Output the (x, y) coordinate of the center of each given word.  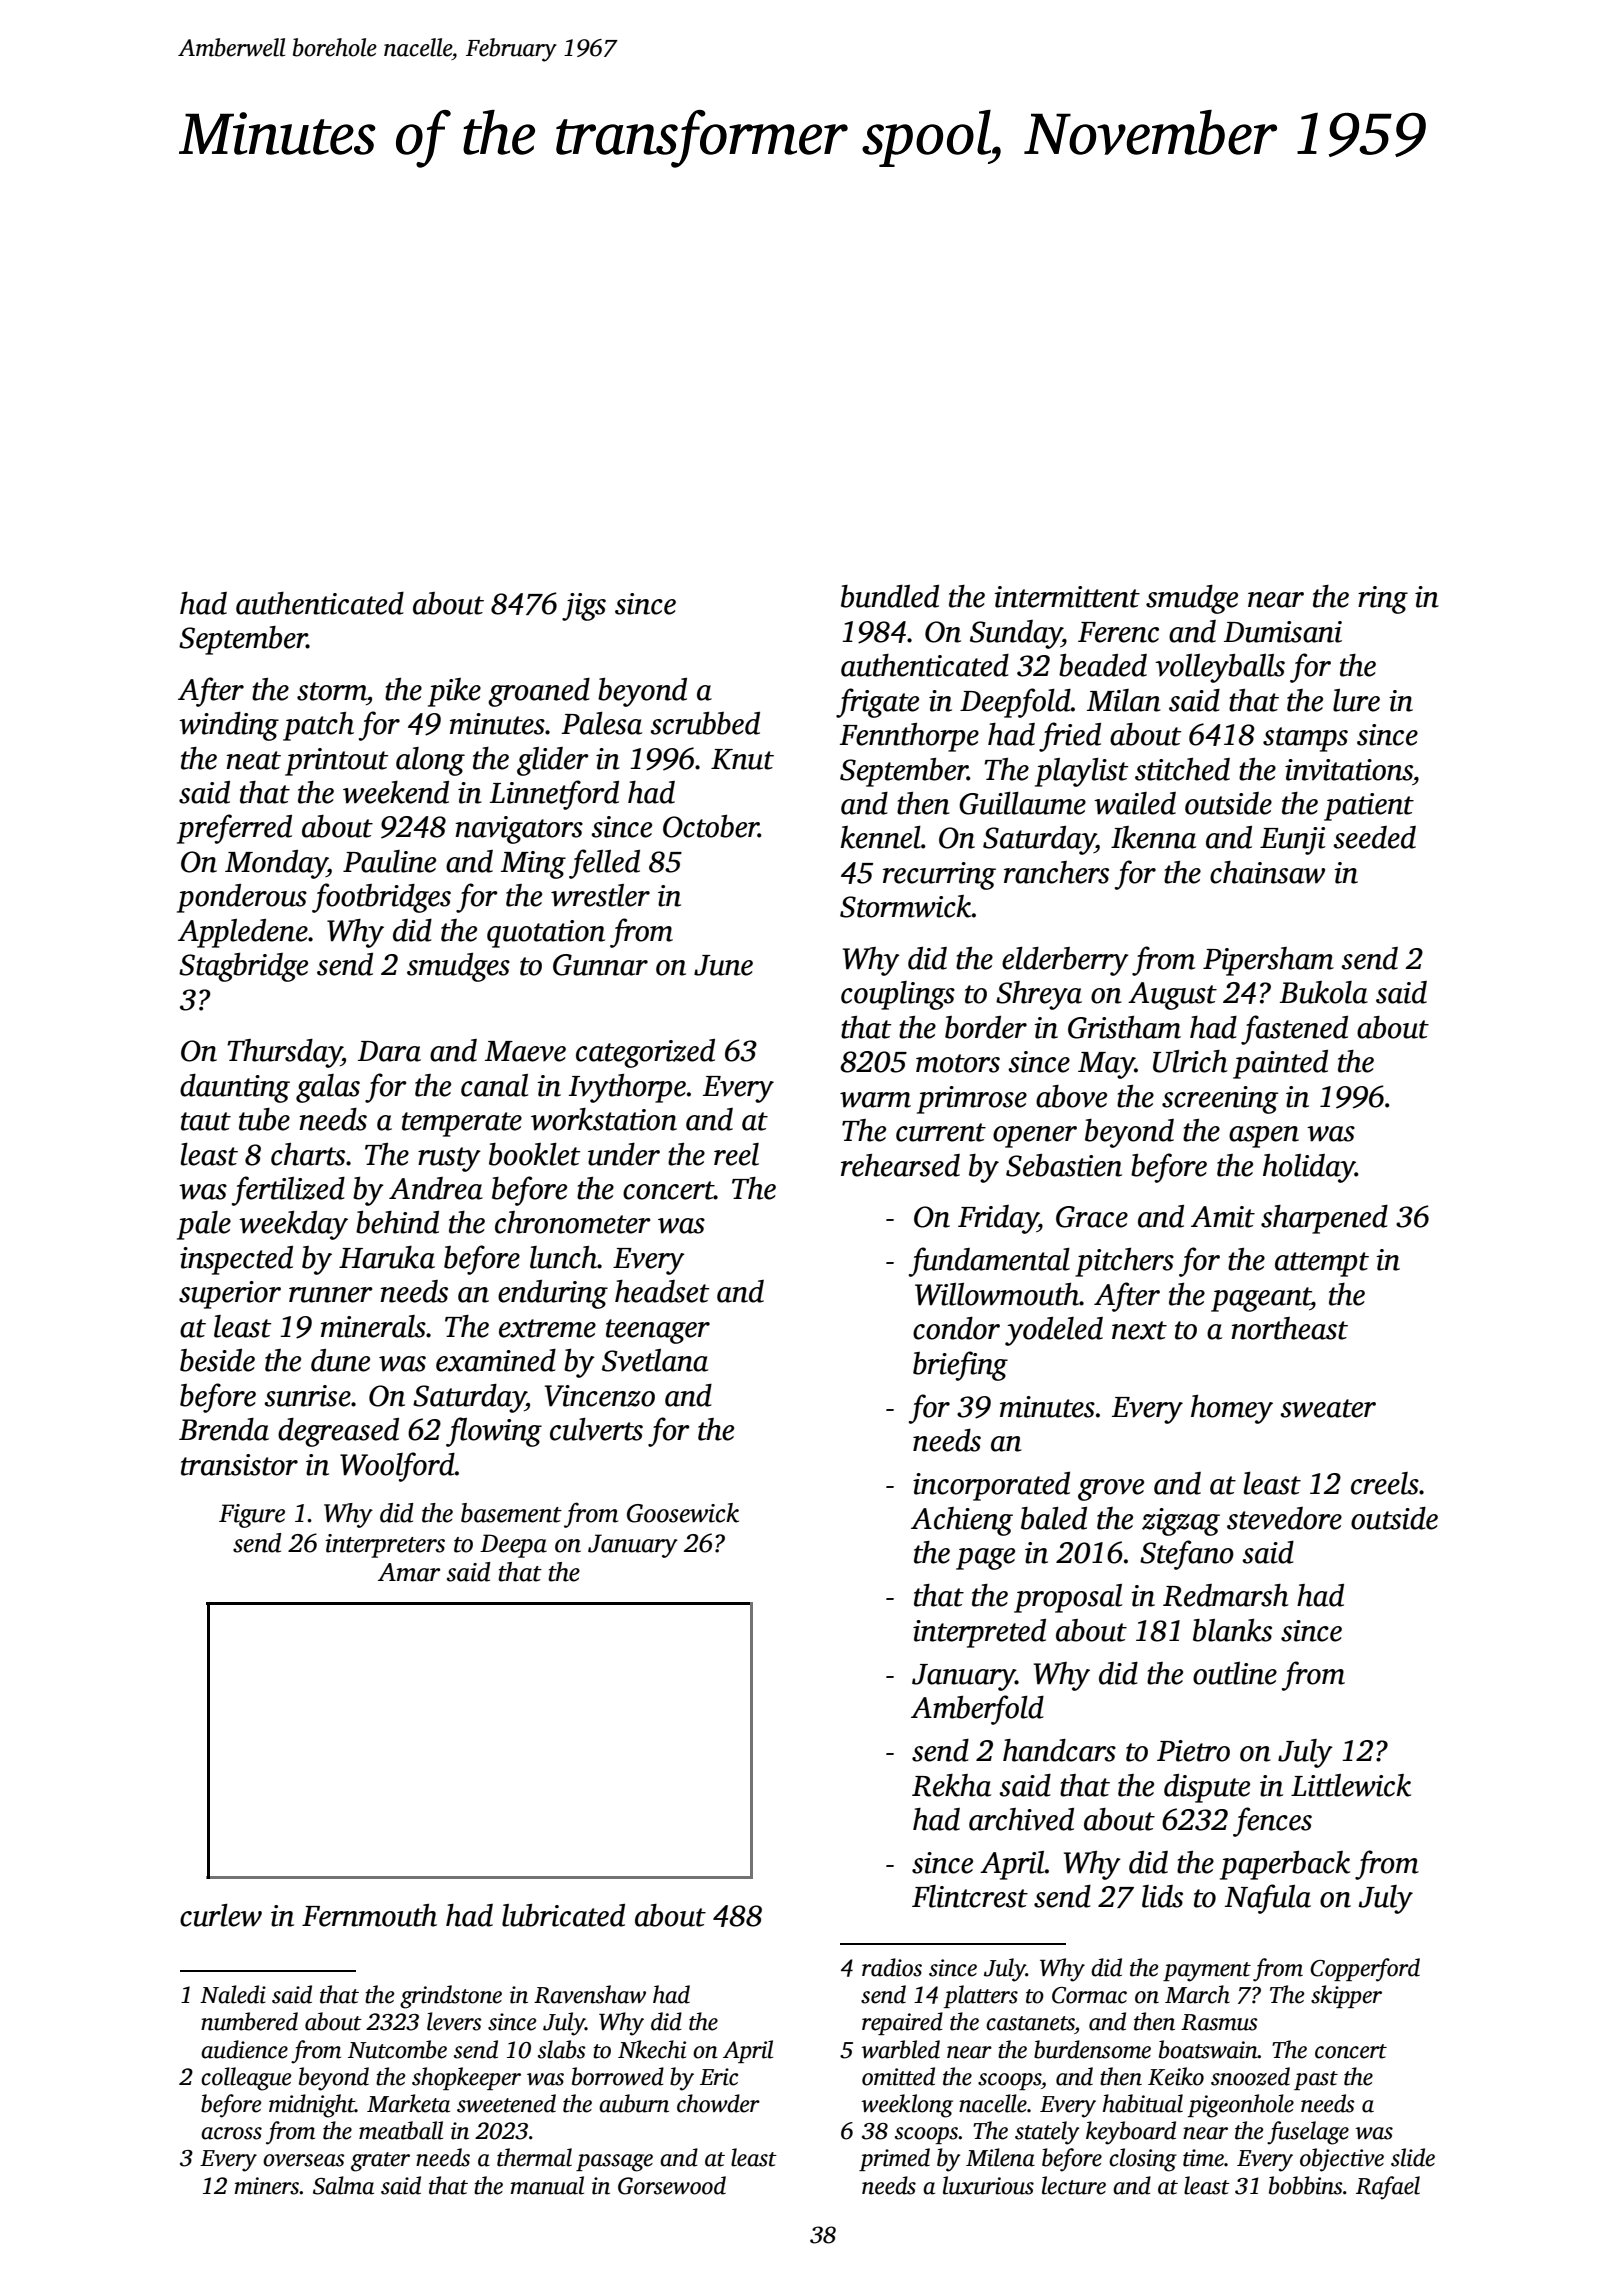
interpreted (979, 1633)
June (723, 965)
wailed (1135, 803)
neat (253, 760)
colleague (246, 2079)
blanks (1232, 1630)
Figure (252, 1516)
